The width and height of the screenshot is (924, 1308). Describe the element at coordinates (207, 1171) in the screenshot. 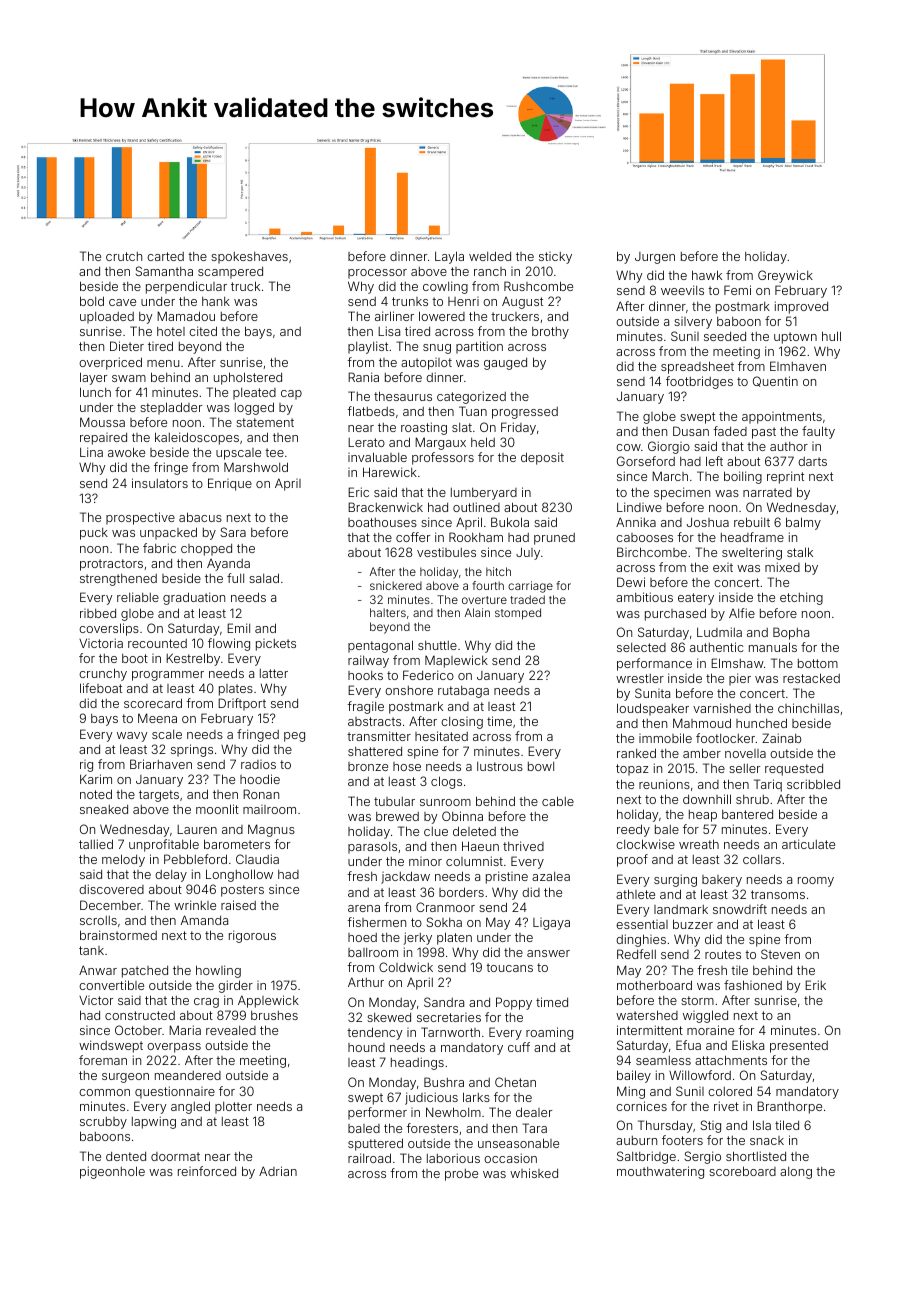

I see `reinforced` at that location.
